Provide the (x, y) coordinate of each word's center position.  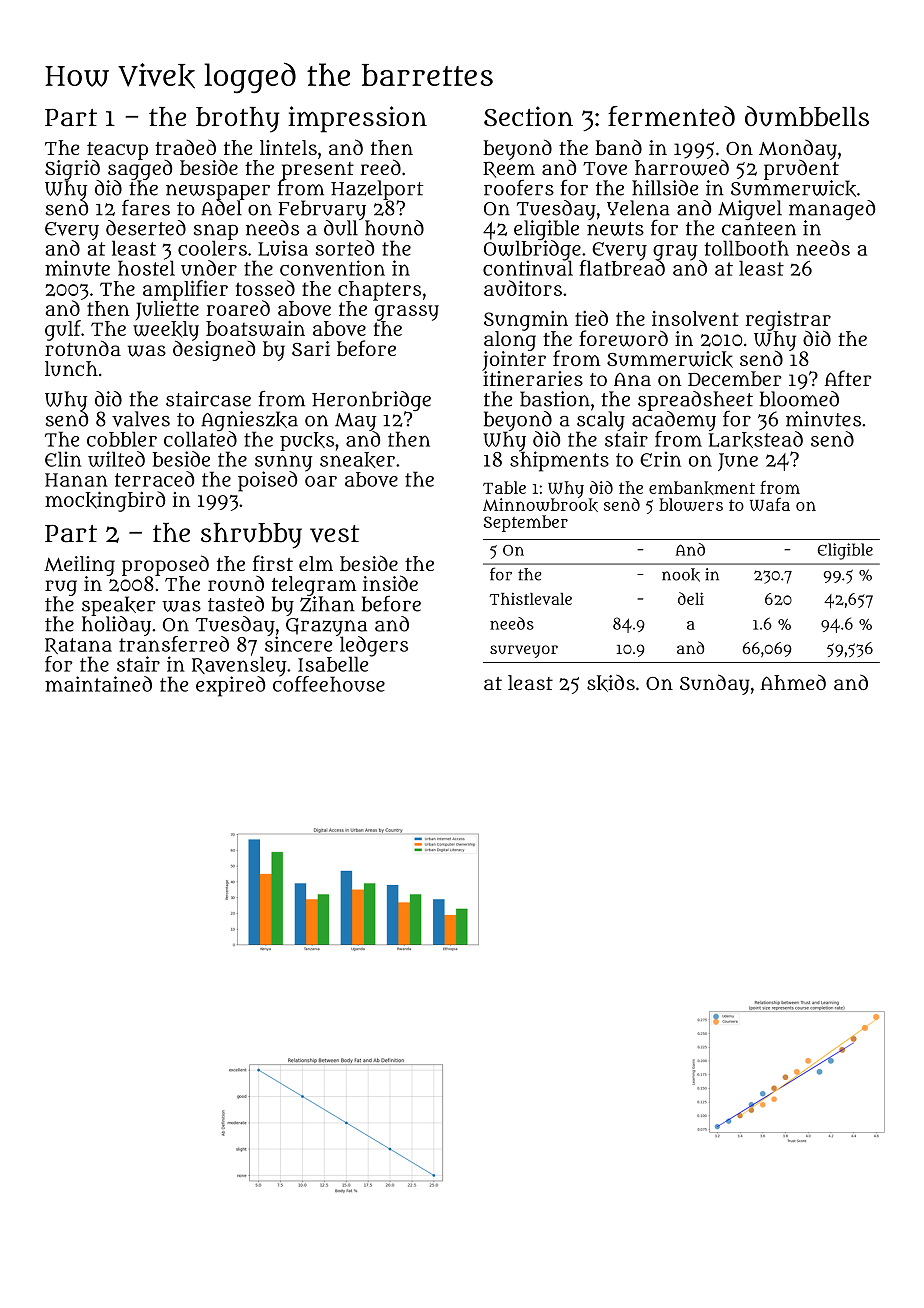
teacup (117, 151)
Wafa (770, 504)
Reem (509, 170)
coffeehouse (329, 684)
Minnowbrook (540, 505)
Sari (311, 348)
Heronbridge (371, 401)
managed (832, 210)
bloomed (799, 399)
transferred (174, 644)
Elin (63, 459)
